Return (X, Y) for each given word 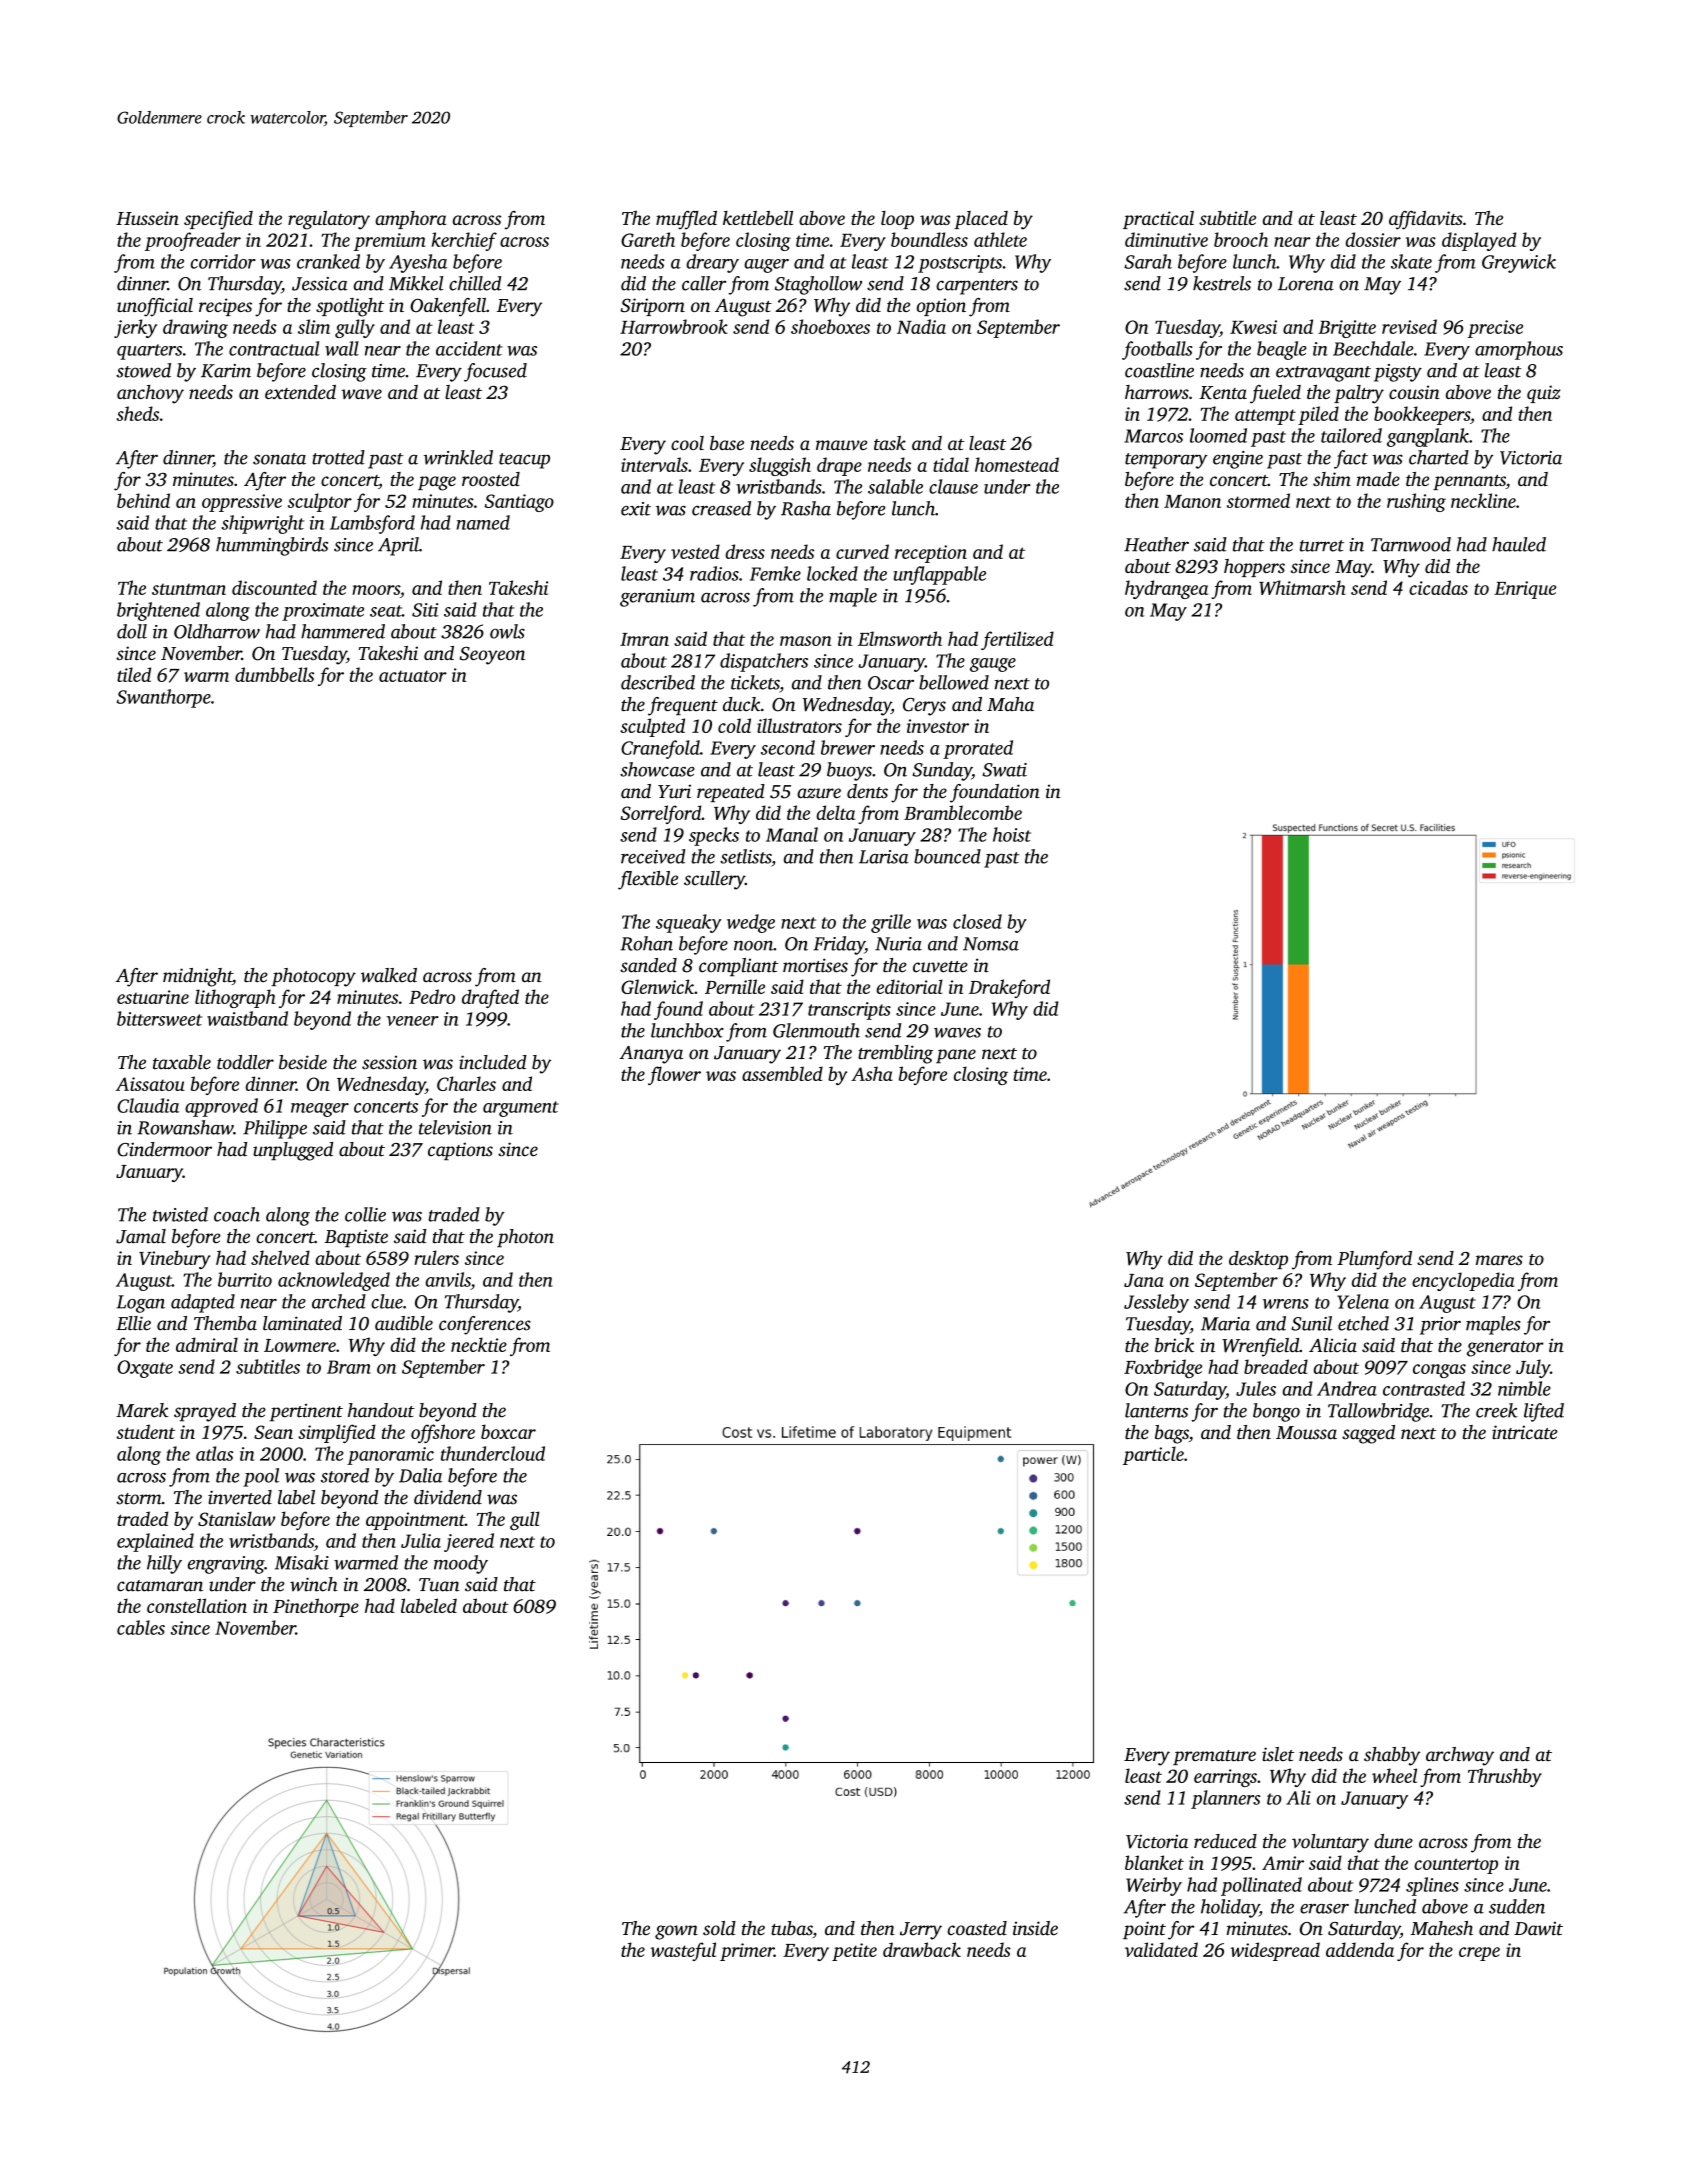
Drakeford (1009, 988)
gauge (993, 665)
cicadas (1438, 587)
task (890, 443)
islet (1278, 1754)
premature (1214, 1757)
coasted (977, 1928)
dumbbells (274, 674)
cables (141, 1627)
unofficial (155, 307)
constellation (197, 1605)
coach (237, 1214)
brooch (1241, 239)
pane (956, 1056)
